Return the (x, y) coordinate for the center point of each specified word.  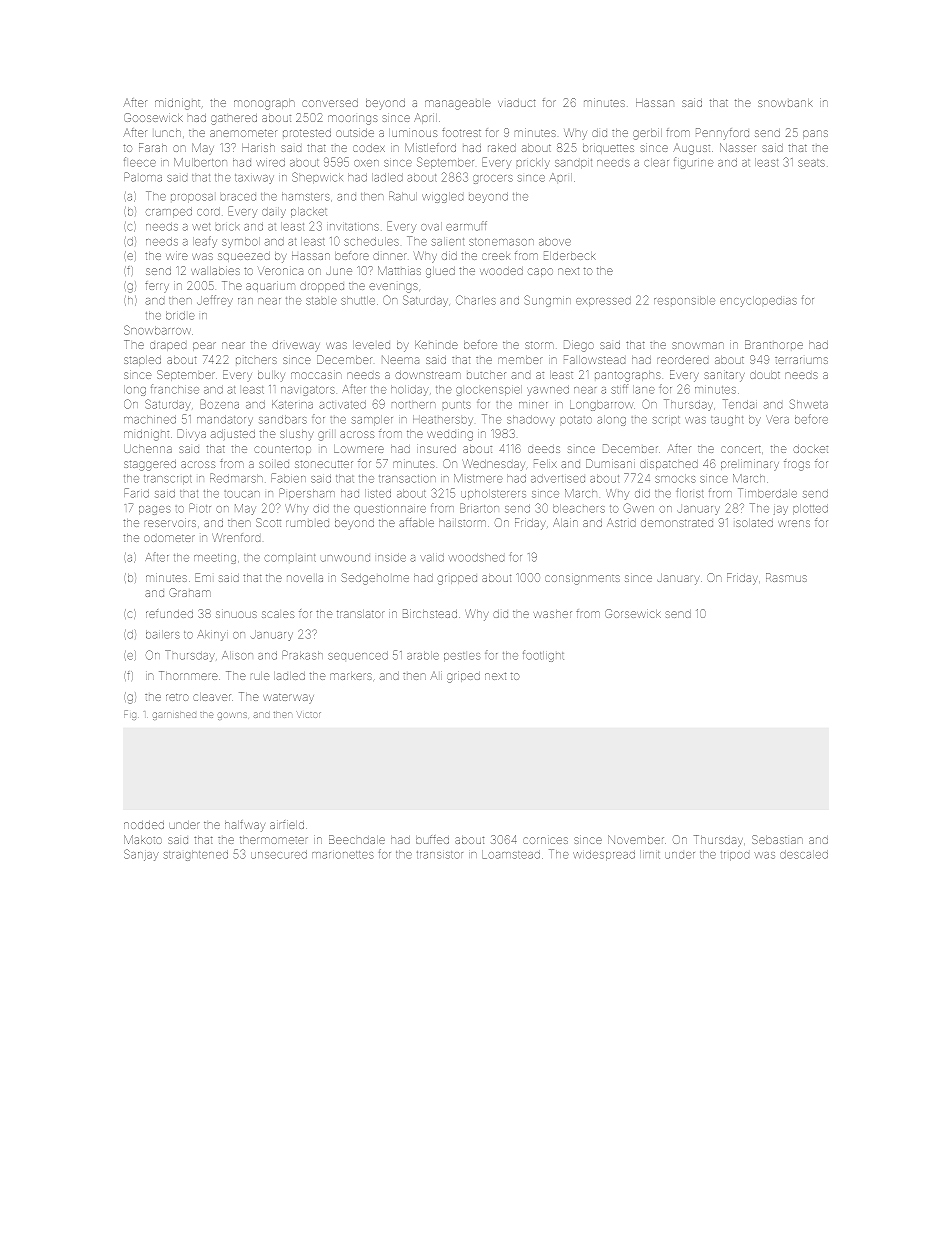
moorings (353, 120)
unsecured (279, 854)
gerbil (647, 134)
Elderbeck (569, 255)
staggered (150, 465)
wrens (794, 523)
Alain (565, 522)
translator (360, 614)
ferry (157, 286)
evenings (393, 288)
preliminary (750, 465)
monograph (264, 104)
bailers (163, 634)
